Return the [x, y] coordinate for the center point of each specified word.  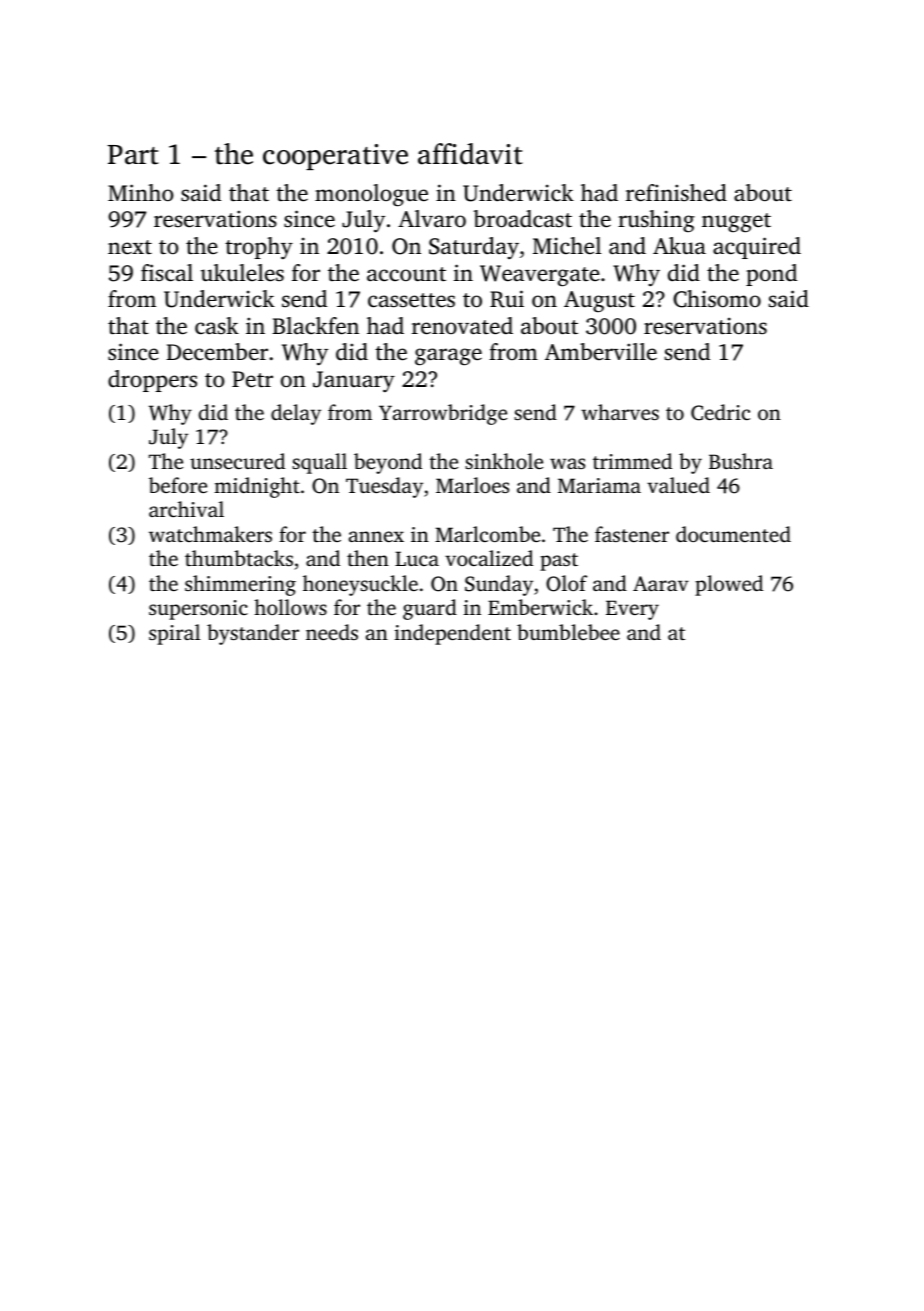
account [406, 274]
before [178, 485]
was [567, 463]
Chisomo [717, 299]
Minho [141, 192]
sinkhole [504, 461]
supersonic [198, 610]
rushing [656, 221]
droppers [152, 381]
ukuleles [242, 273]
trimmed [632, 461]
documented [733, 534]
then [368, 558]
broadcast [522, 219]
